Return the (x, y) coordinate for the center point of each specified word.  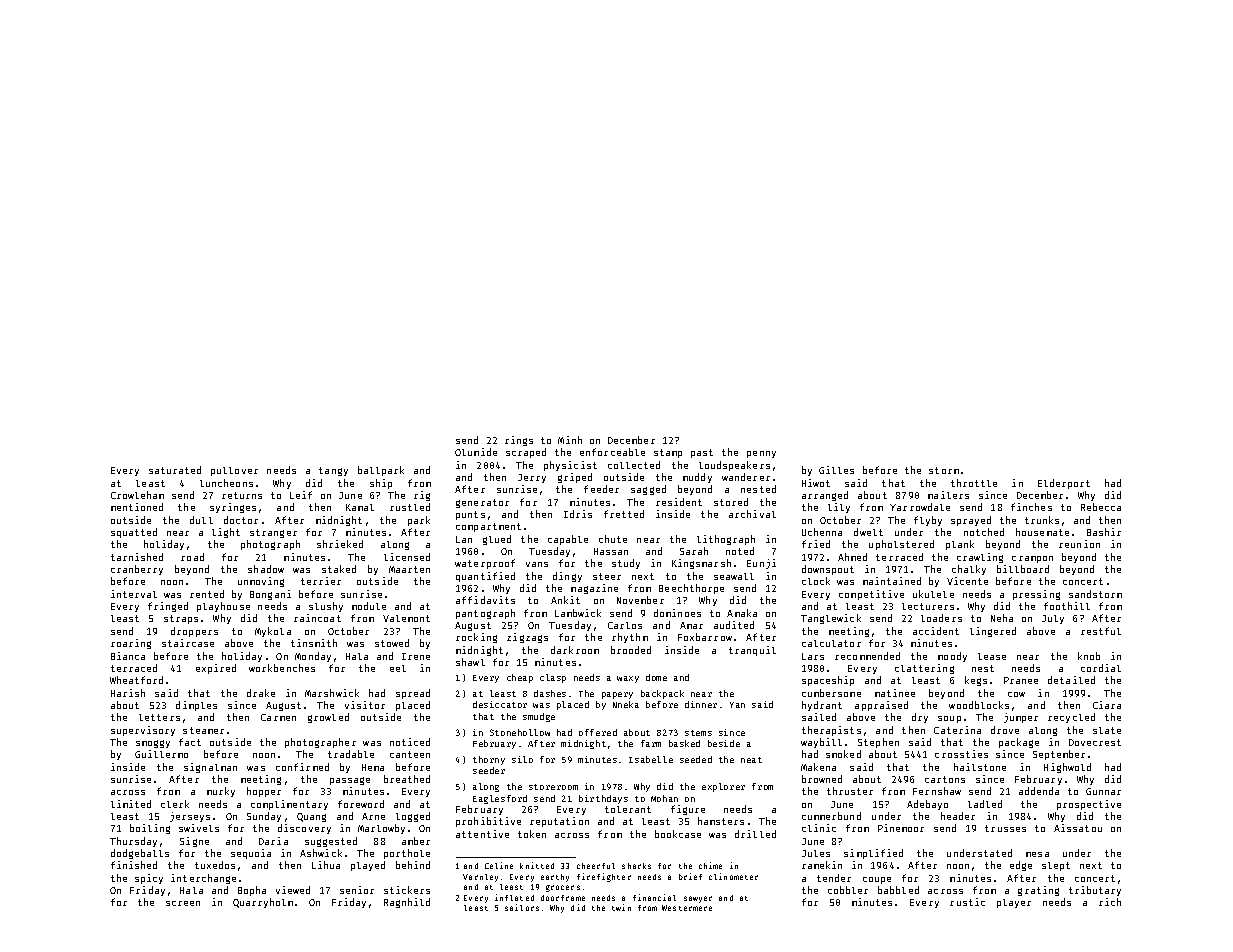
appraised (881, 706)
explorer (723, 787)
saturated (175, 470)
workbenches (282, 668)
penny (761, 454)
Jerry (532, 478)
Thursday (133, 842)
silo (522, 759)
